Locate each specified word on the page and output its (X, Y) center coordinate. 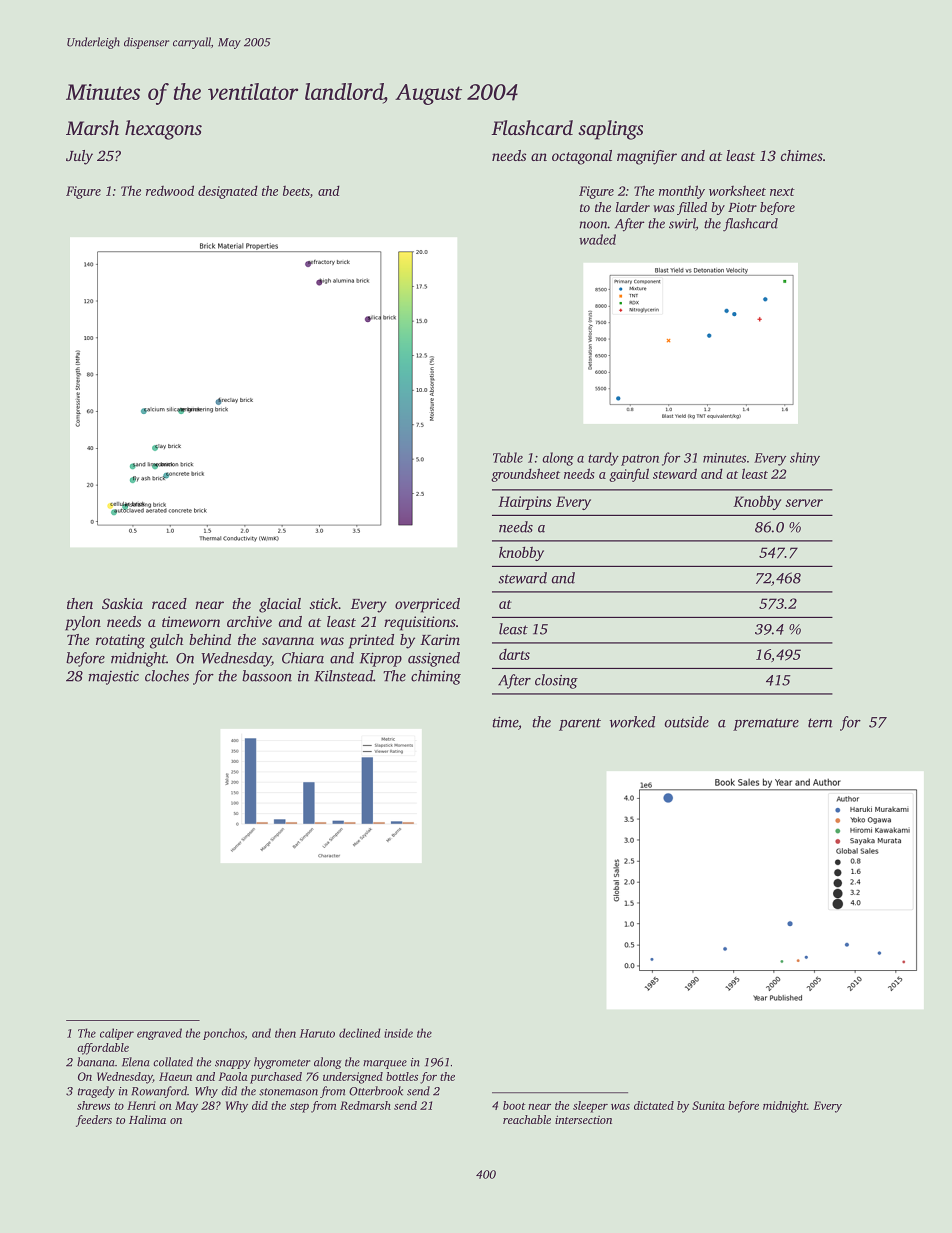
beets (296, 191)
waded (597, 239)
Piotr (742, 207)
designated (228, 192)
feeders (94, 1121)
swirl (682, 224)
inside (398, 1033)
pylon (83, 623)
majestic (113, 678)
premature (766, 724)
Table (508, 457)
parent (580, 724)
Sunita (708, 1105)
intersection (583, 1119)
